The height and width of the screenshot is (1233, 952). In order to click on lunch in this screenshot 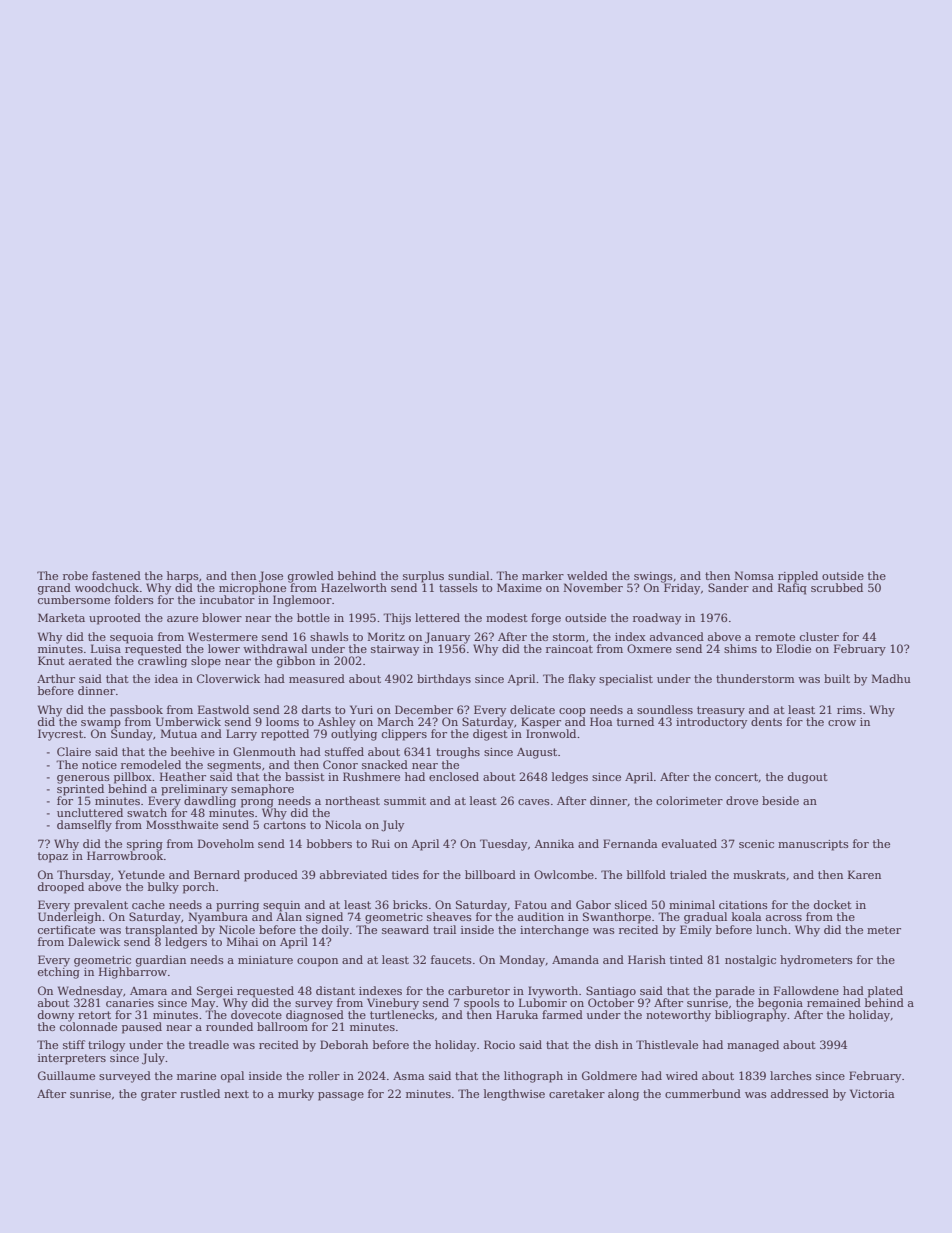, I will do `click(771, 929)`.
